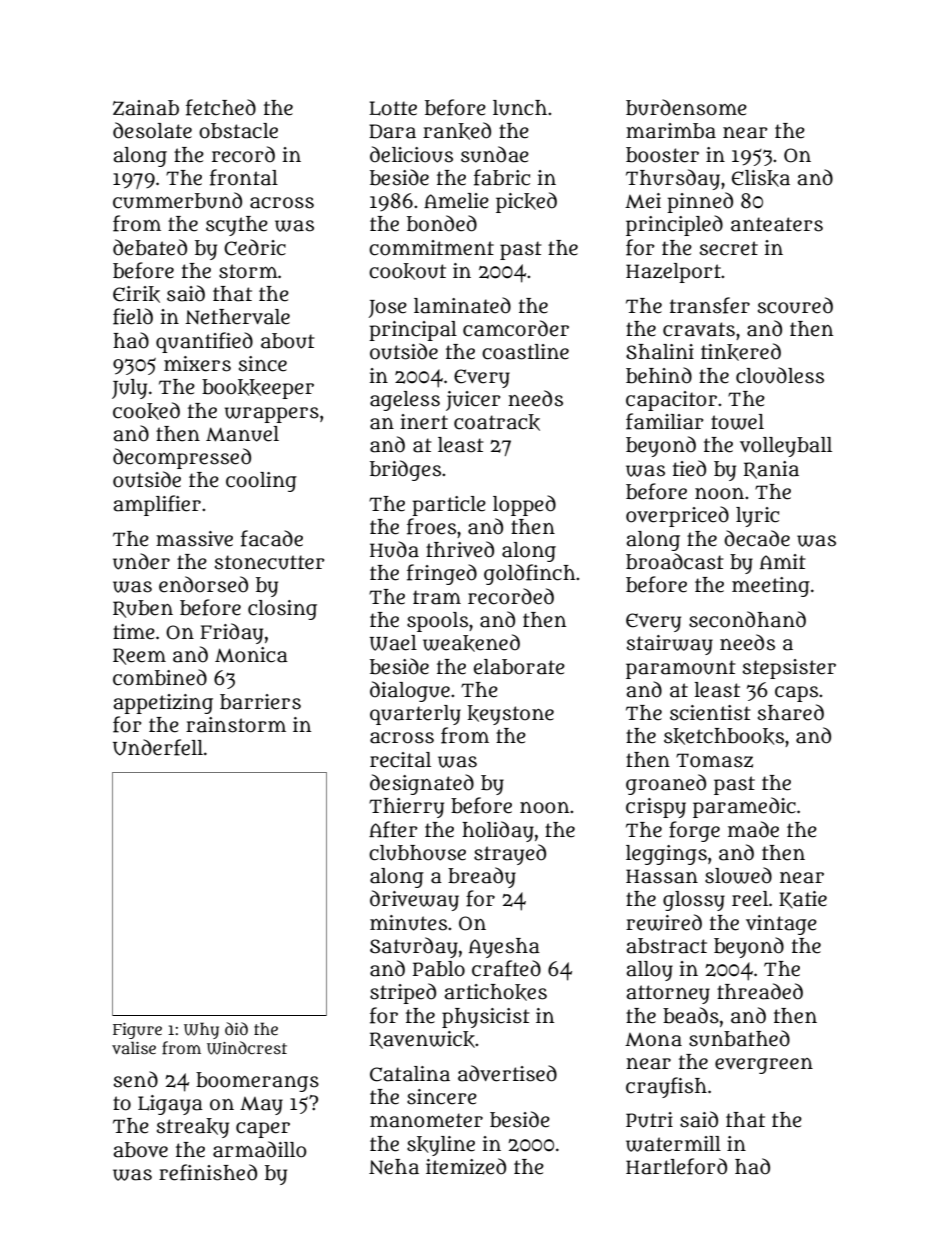 The height and width of the document is (1233, 952). Describe the element at coordinates (136, 1079) in the document. I see `send` at that location.
